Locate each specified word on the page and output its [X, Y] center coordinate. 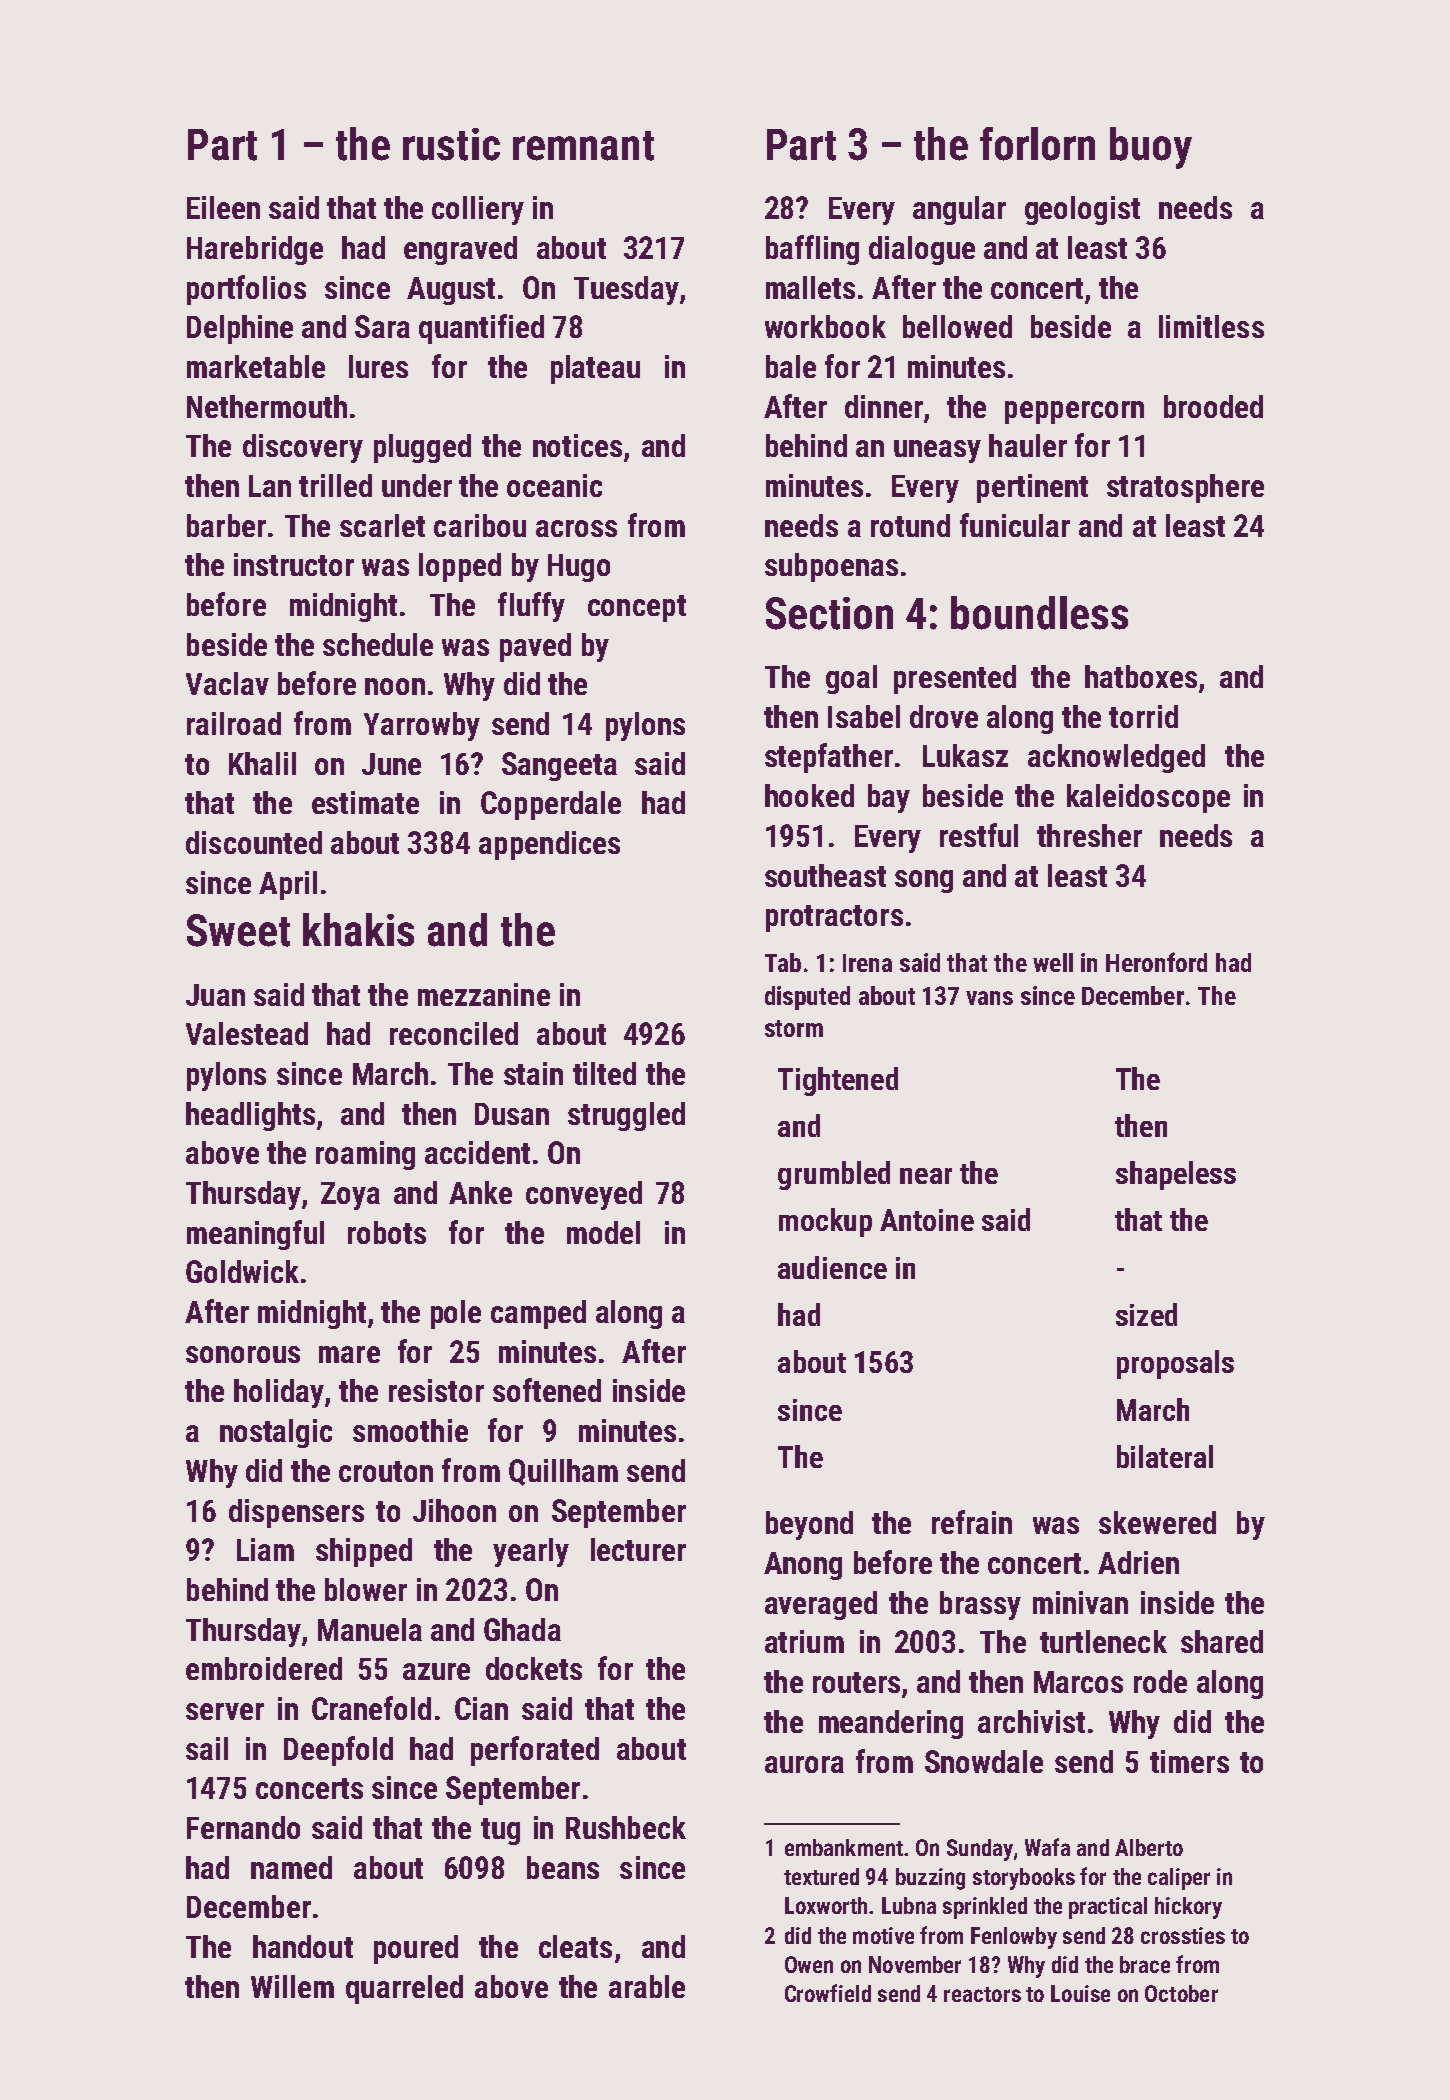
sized [1146, 1314]
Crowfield [828, 1993]
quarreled [404, 1989]
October [1181, 1993]
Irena [867, 963]
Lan [270, 486]
